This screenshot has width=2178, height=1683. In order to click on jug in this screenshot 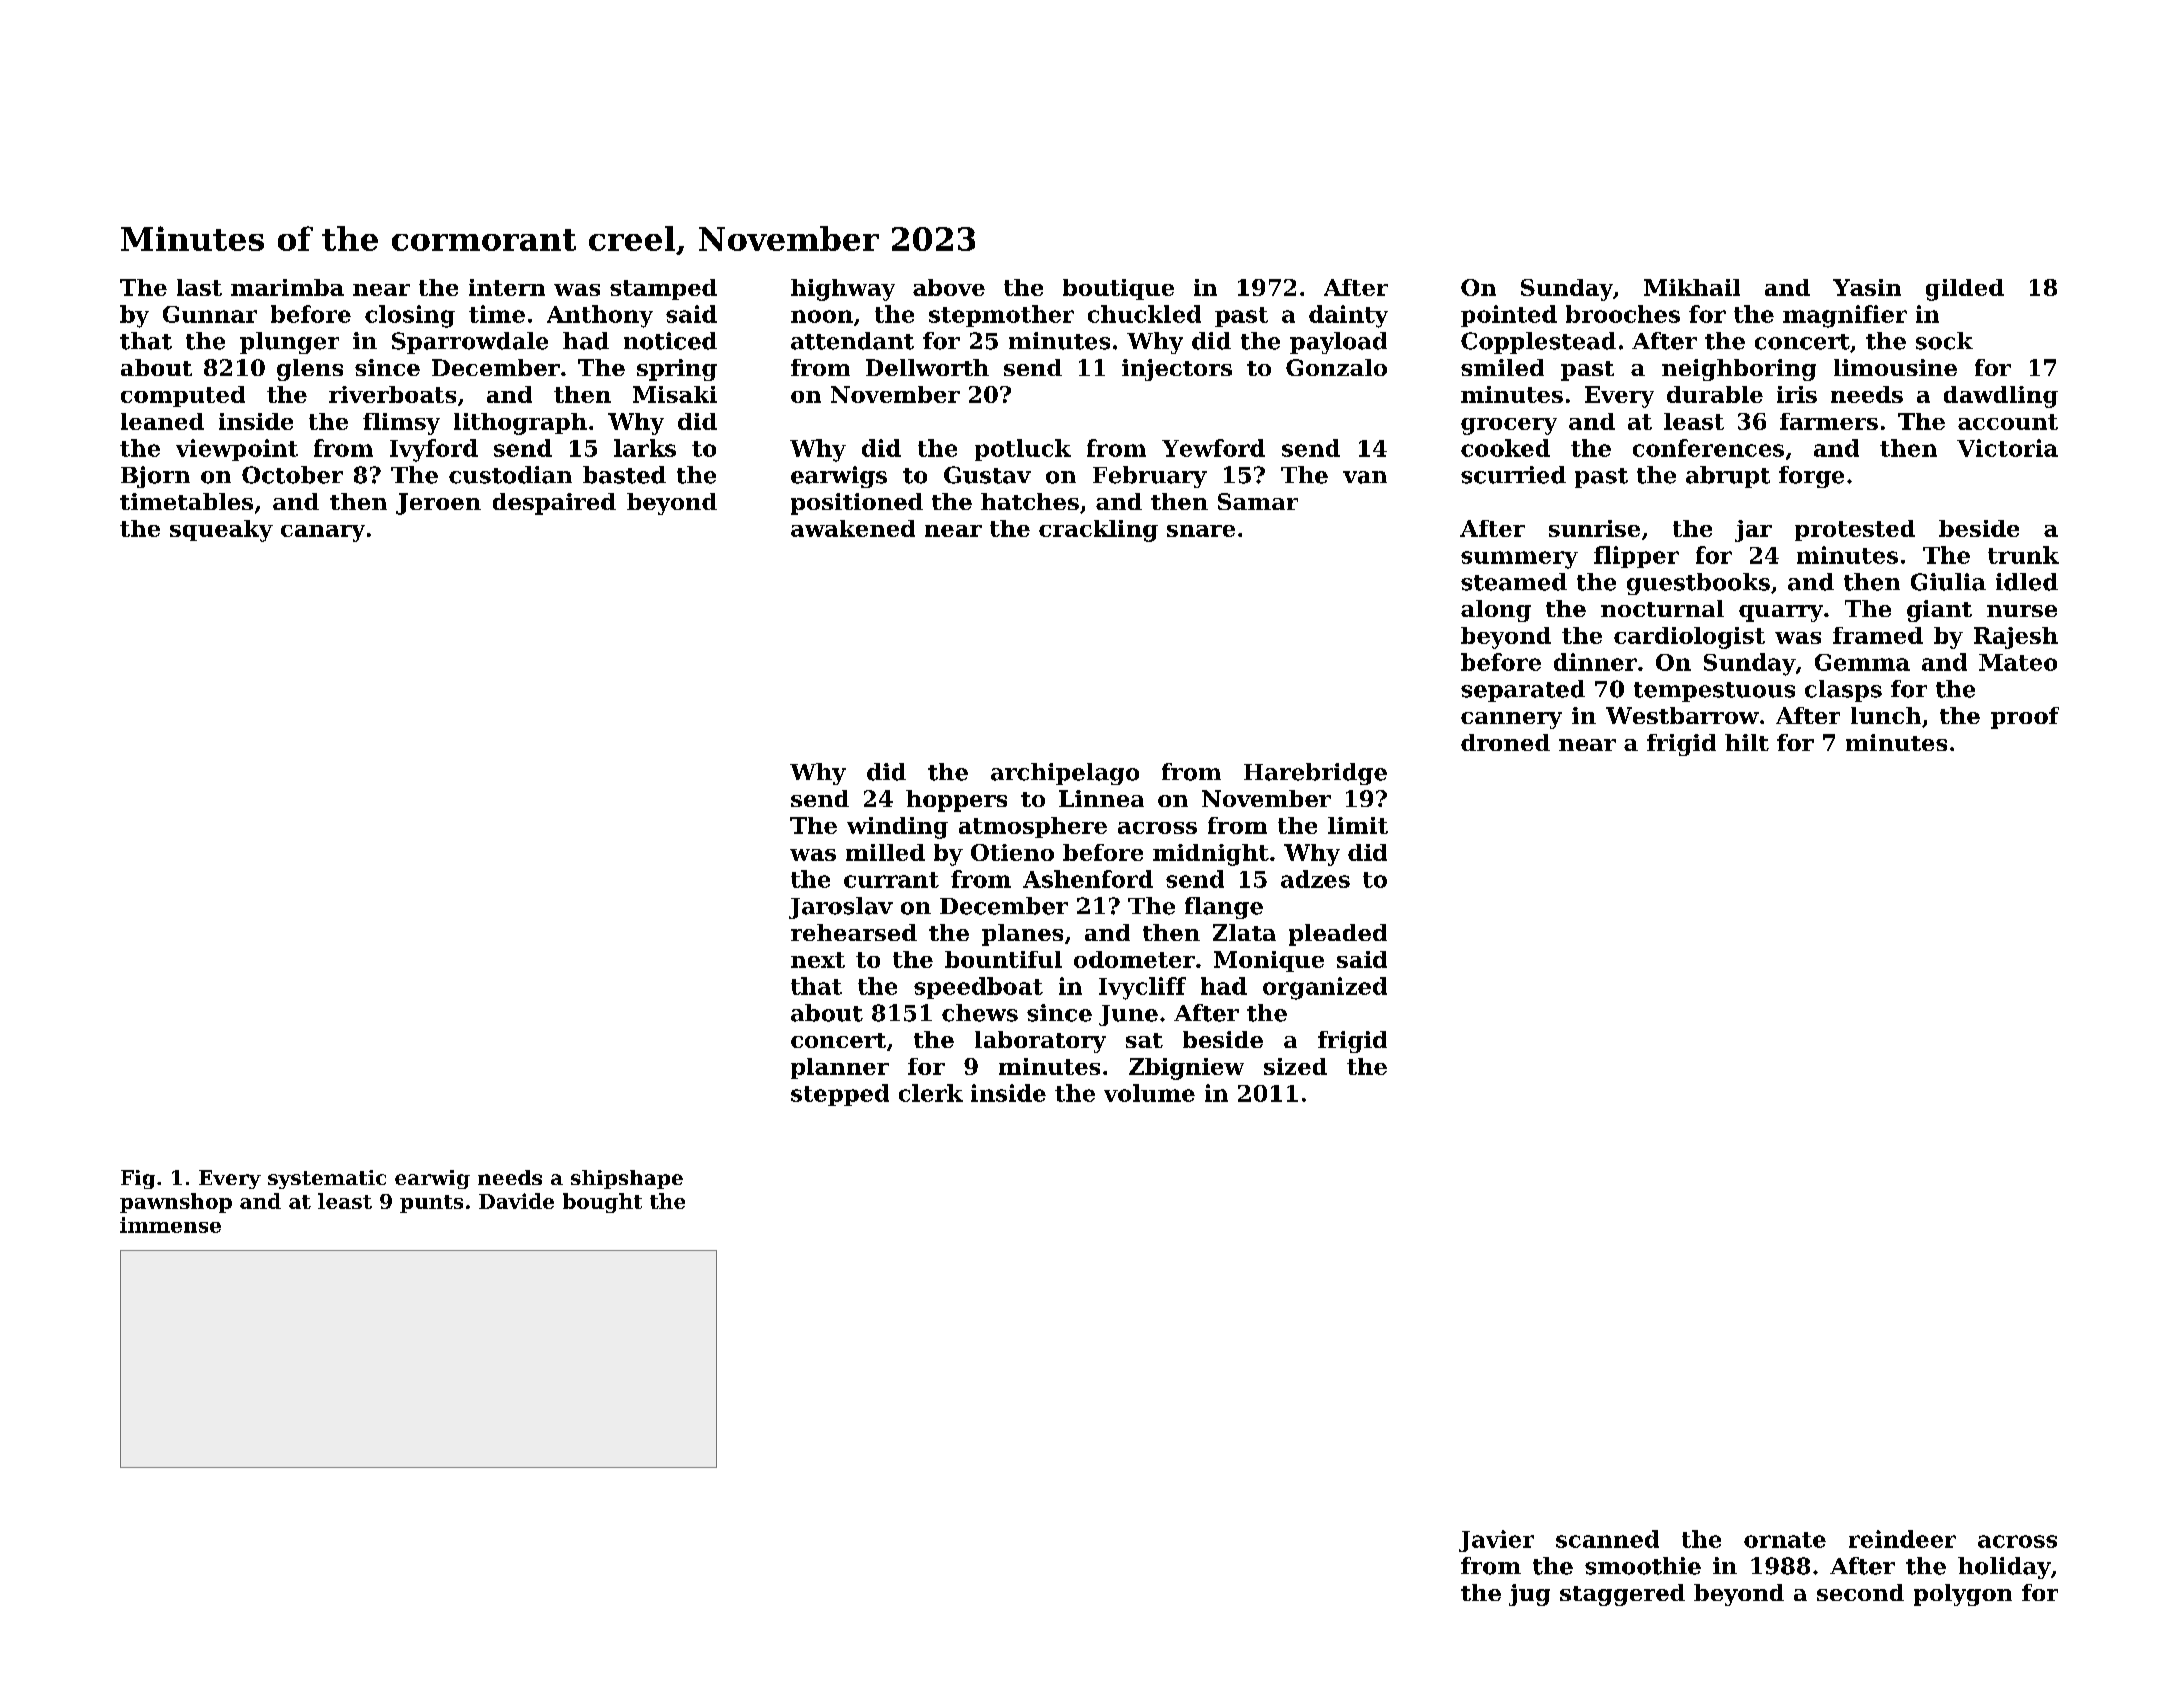, I will do `click(1529, 1595)`.
